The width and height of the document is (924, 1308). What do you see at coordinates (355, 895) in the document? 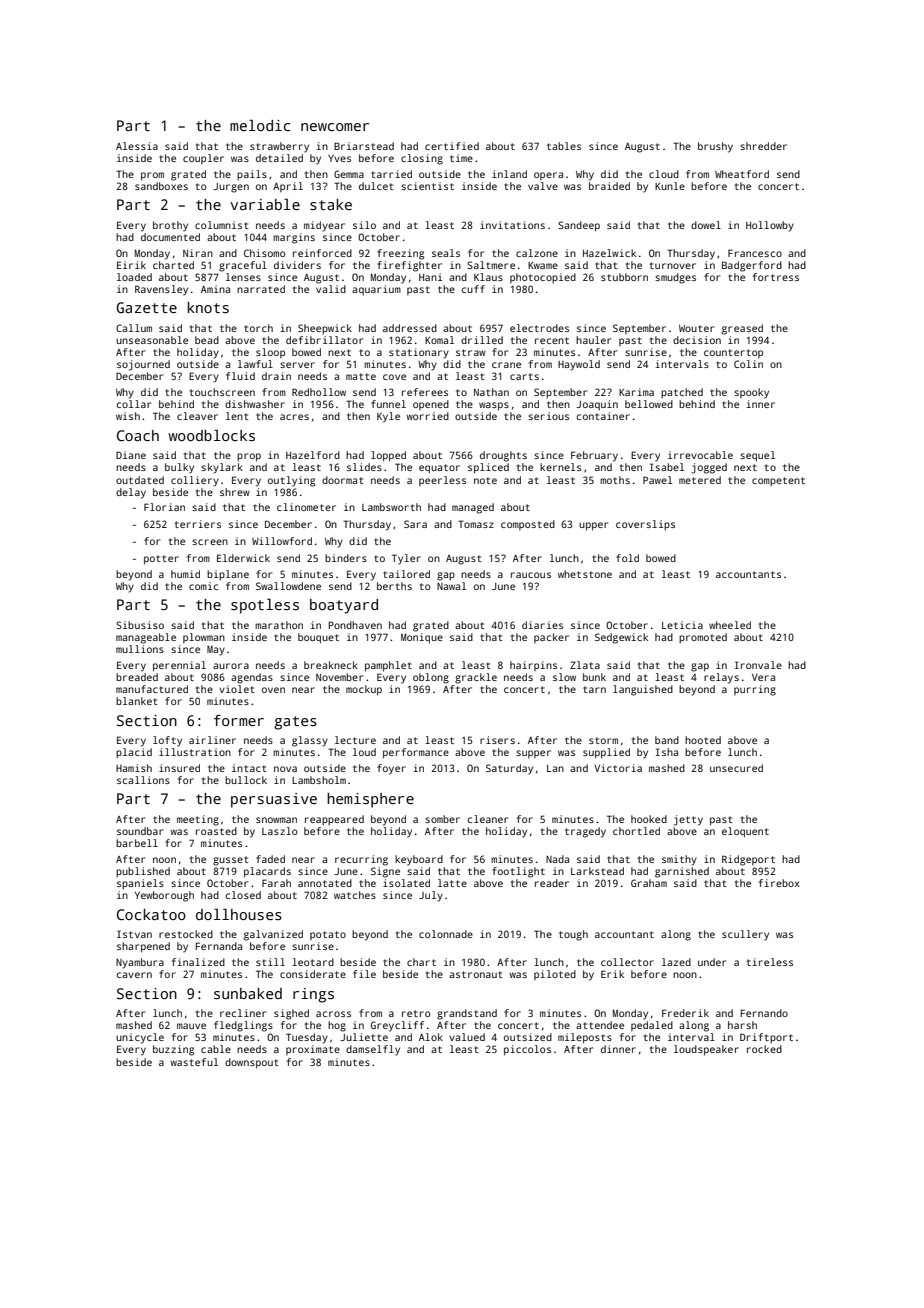
I see `watches` at bounding box center [355, 895].
